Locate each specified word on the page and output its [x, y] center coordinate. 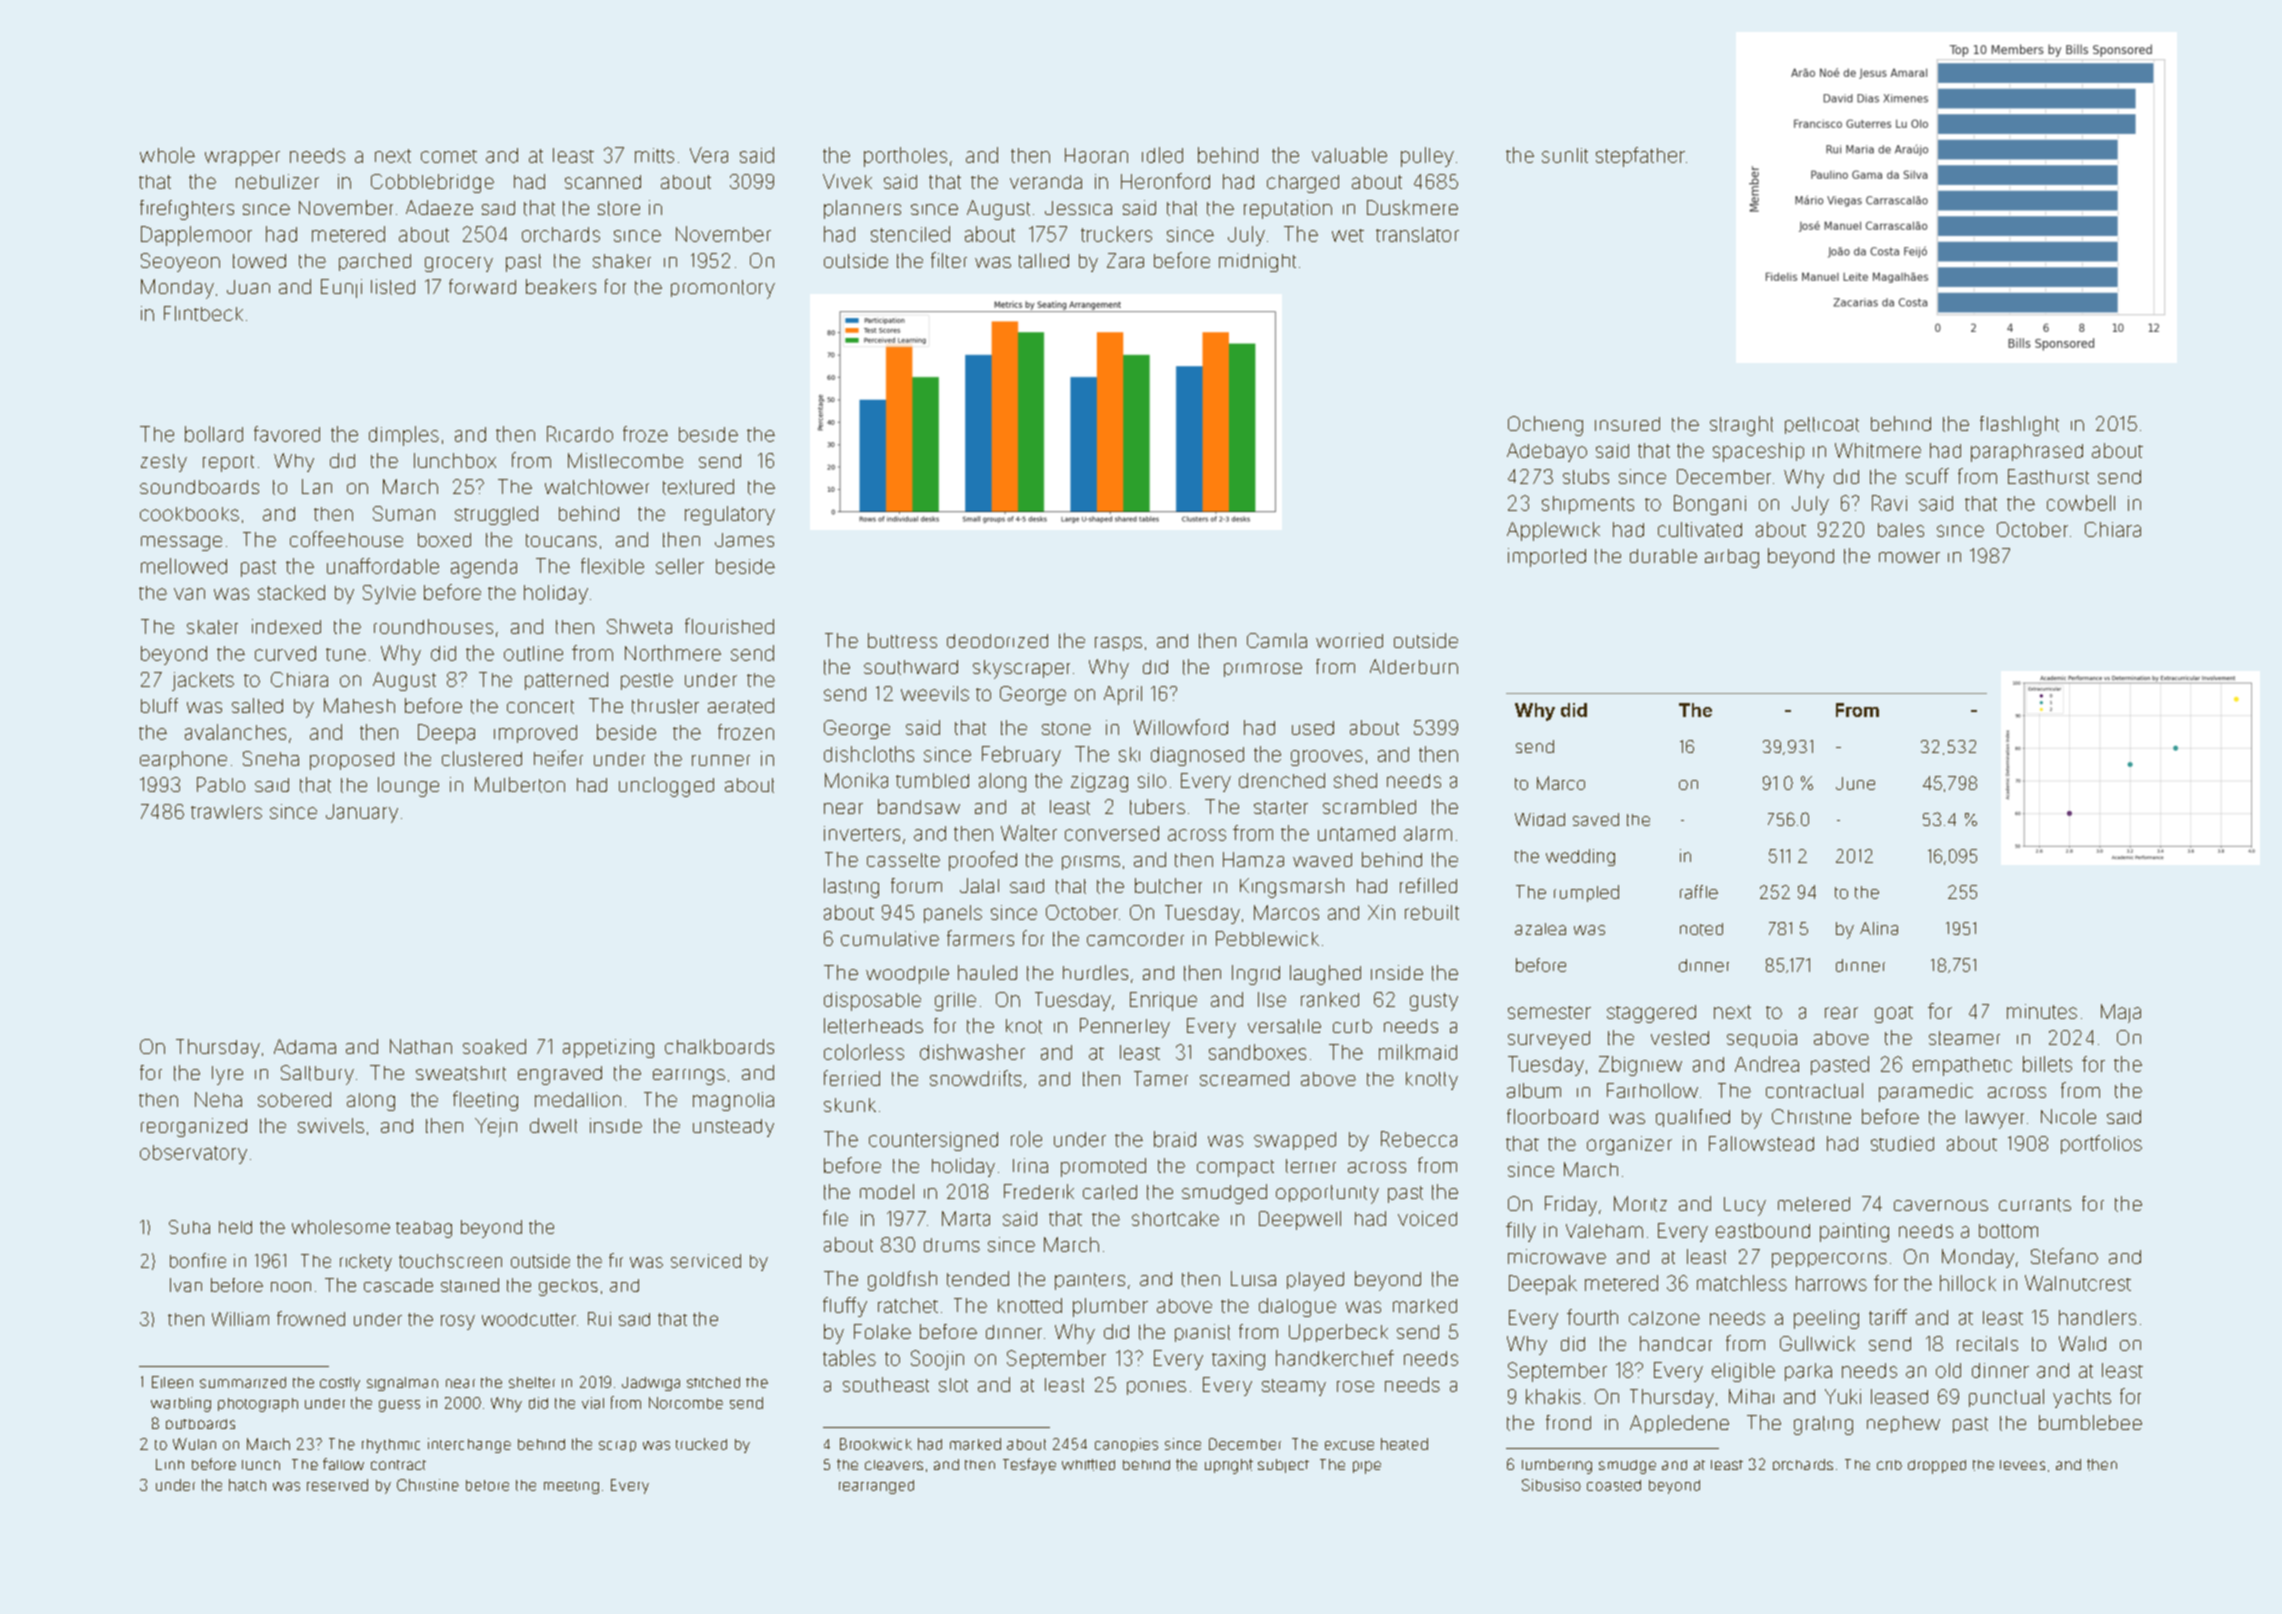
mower [1909, 557]
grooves [1327, 758]
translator [1417, 234]
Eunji [341, 288]
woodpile [907, 975]
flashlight [2019, 426]
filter [949, 260]
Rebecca [1419, 1139]
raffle [1699, 892]
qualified [1693, 1118]
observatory [193, 1154]
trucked [701, 1444]
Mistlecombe [625, 460]
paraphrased [2027, 453]
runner [721, 760]
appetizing [608, 1048]
